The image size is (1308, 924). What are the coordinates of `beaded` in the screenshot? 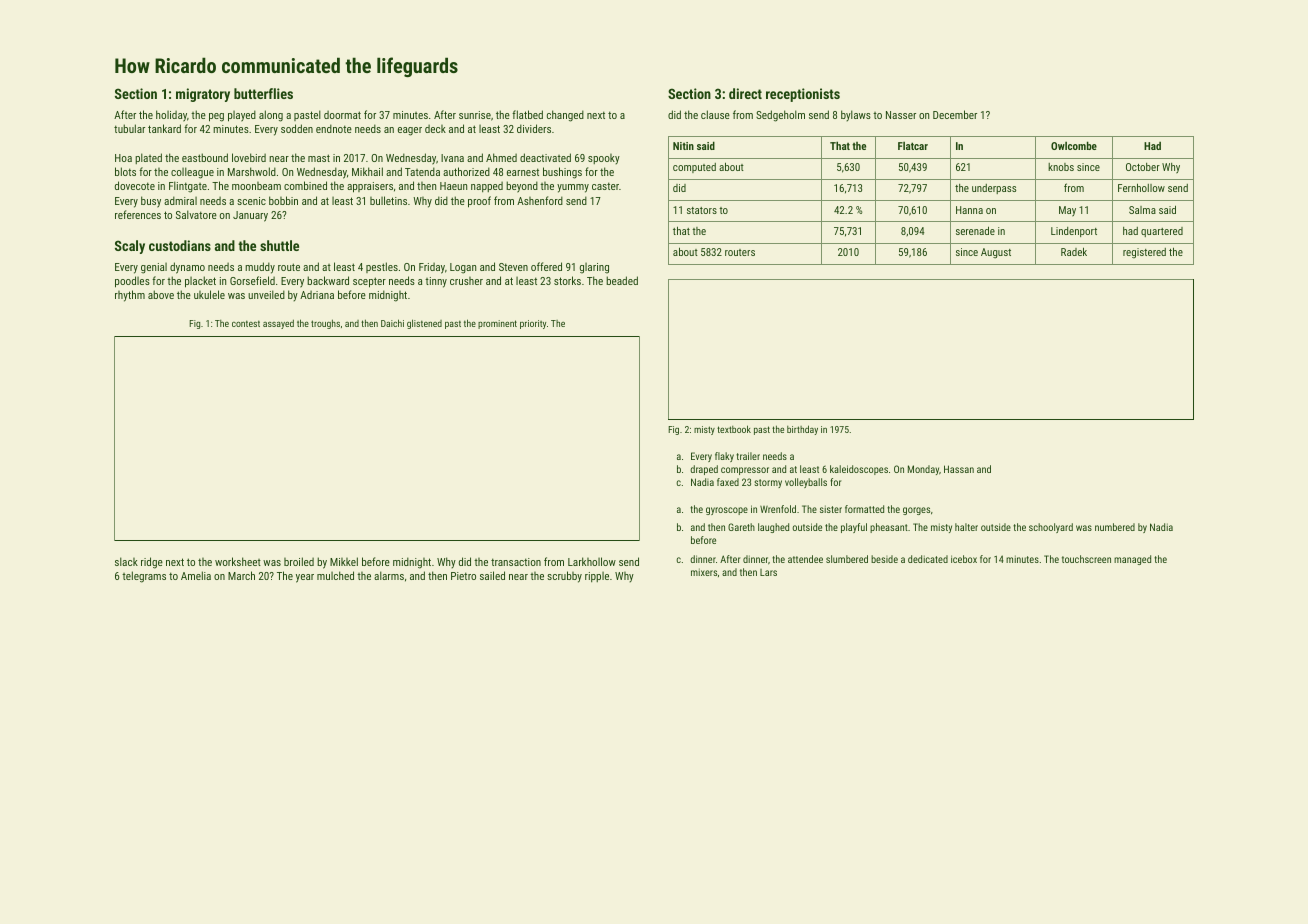 It's located at (622, 280).
